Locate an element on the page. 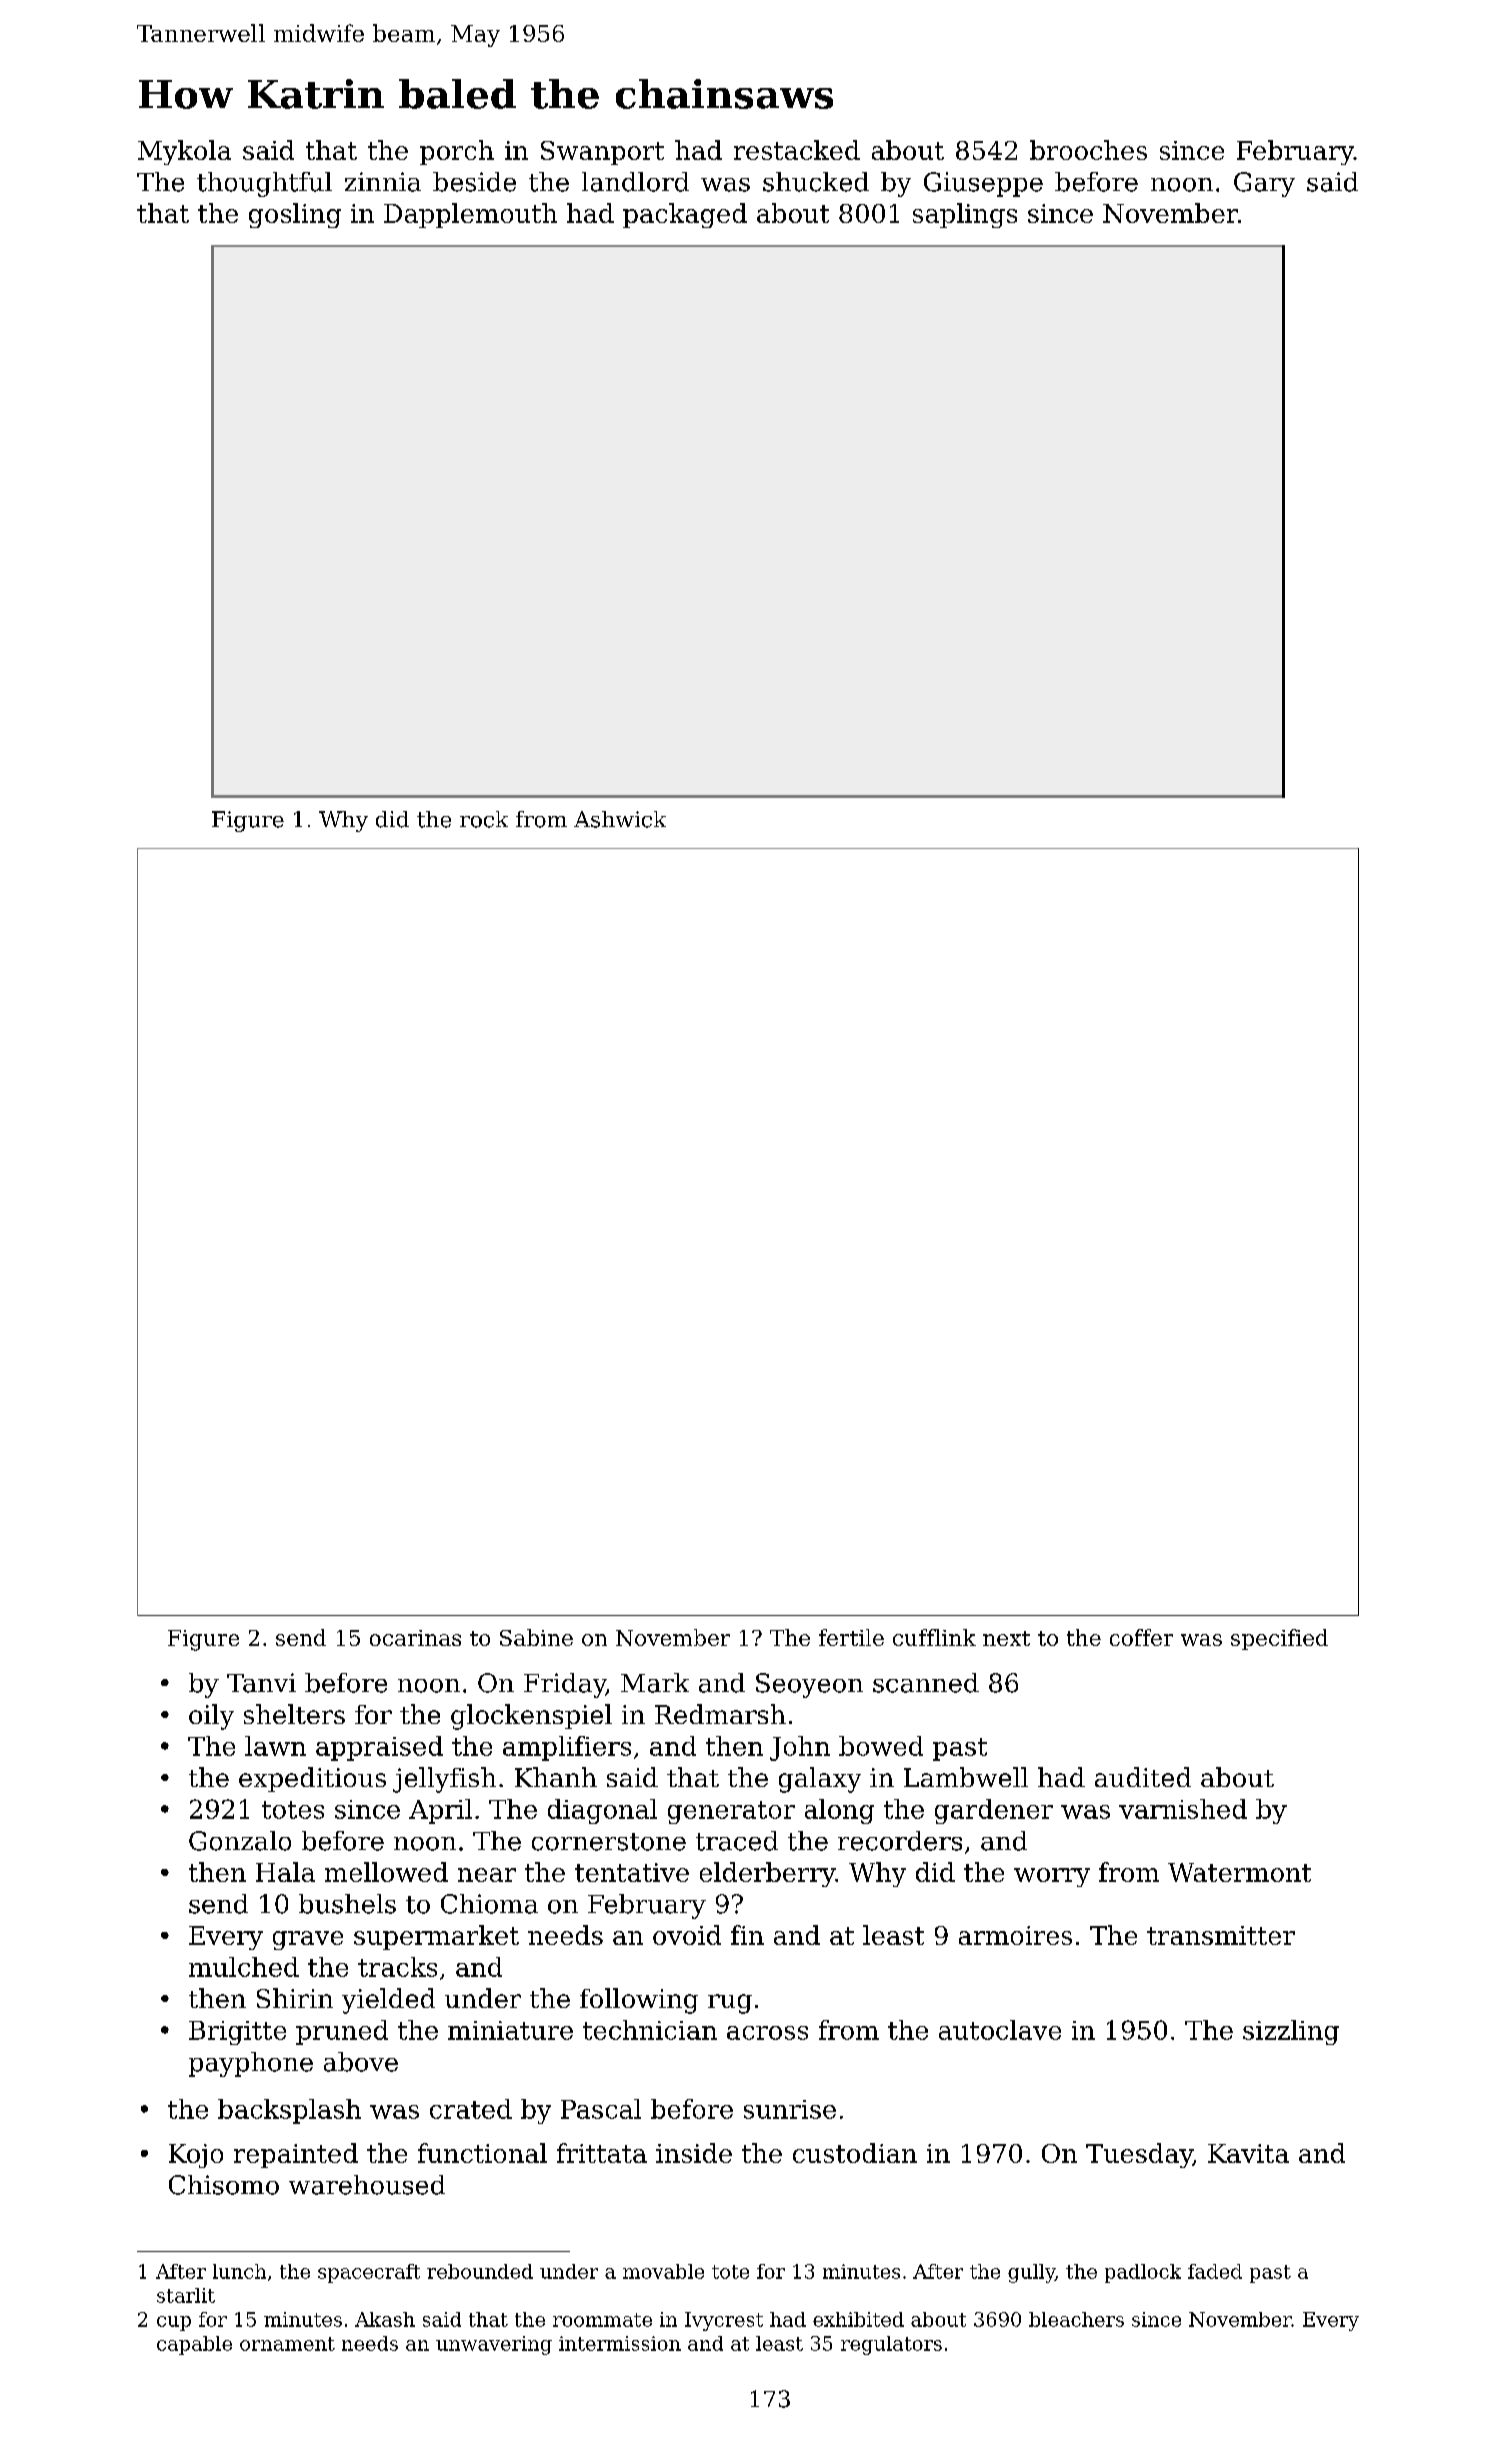 The height and width of the image is (2464, 1496). Gary is located at coordinates (1264, 184).
